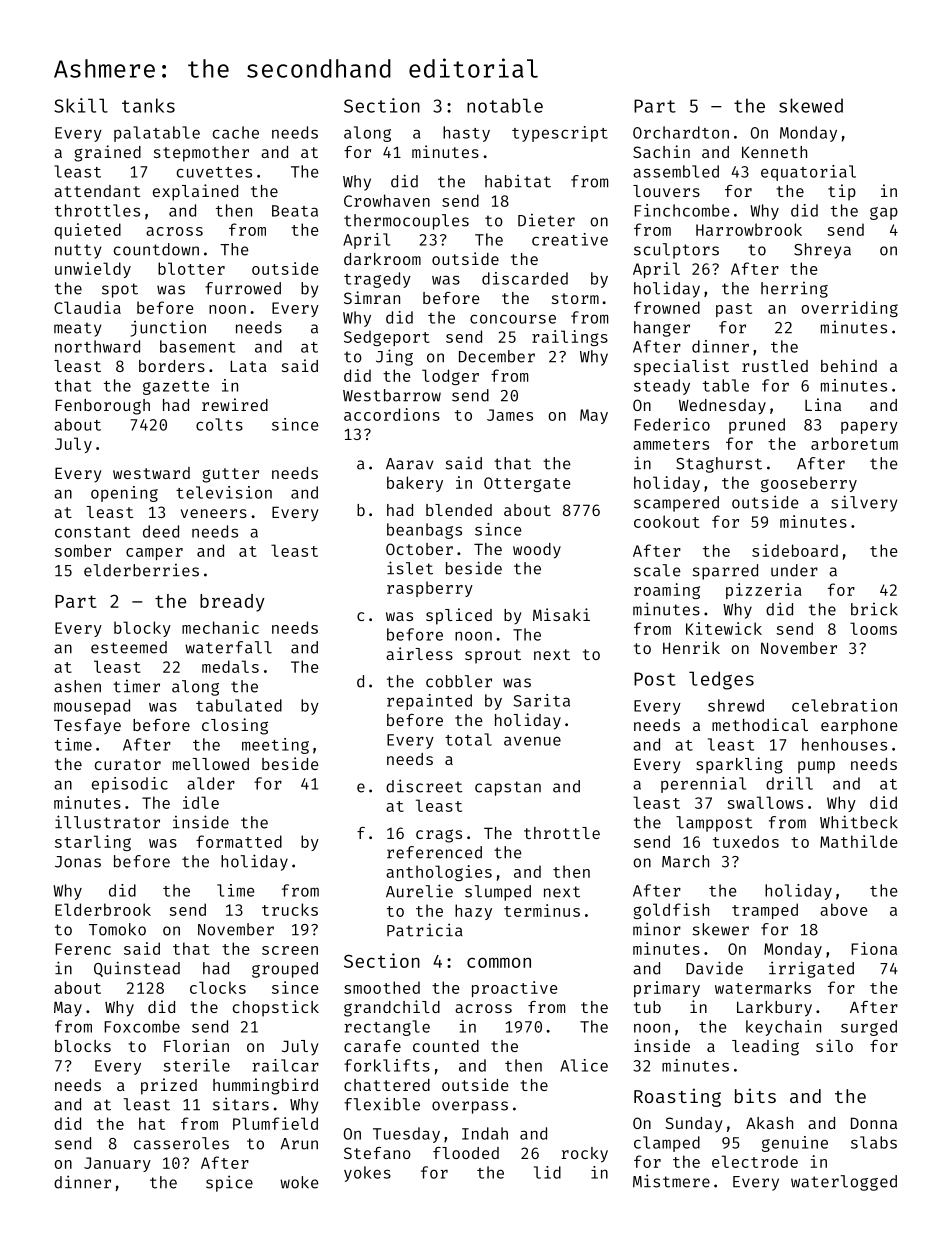  Describe the element at coordinates (148, 105) in the page. I see `tanks` at that location.
